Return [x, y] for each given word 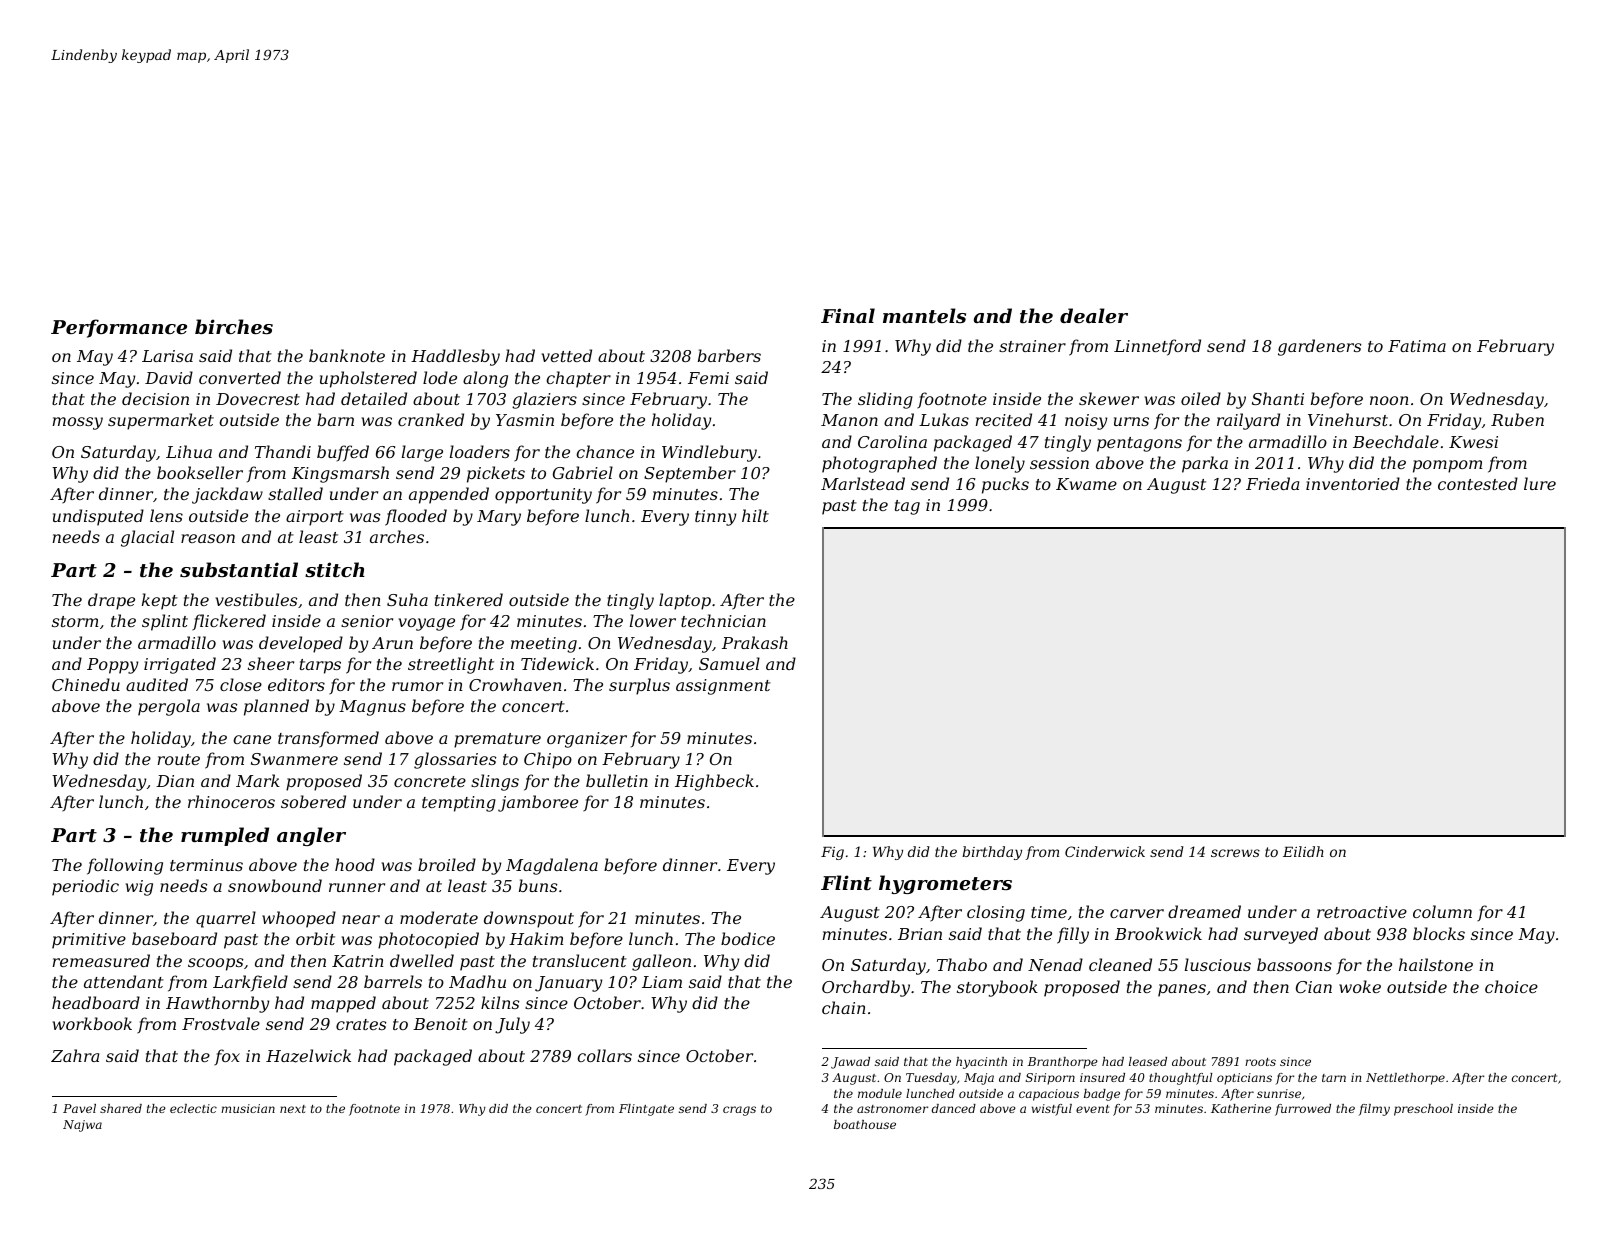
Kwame [1086, 484]
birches [234, 327]
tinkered [469, 599]
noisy [1086, 422]
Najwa [82, 1126]
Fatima [1417, 346]
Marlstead [863, 483]
